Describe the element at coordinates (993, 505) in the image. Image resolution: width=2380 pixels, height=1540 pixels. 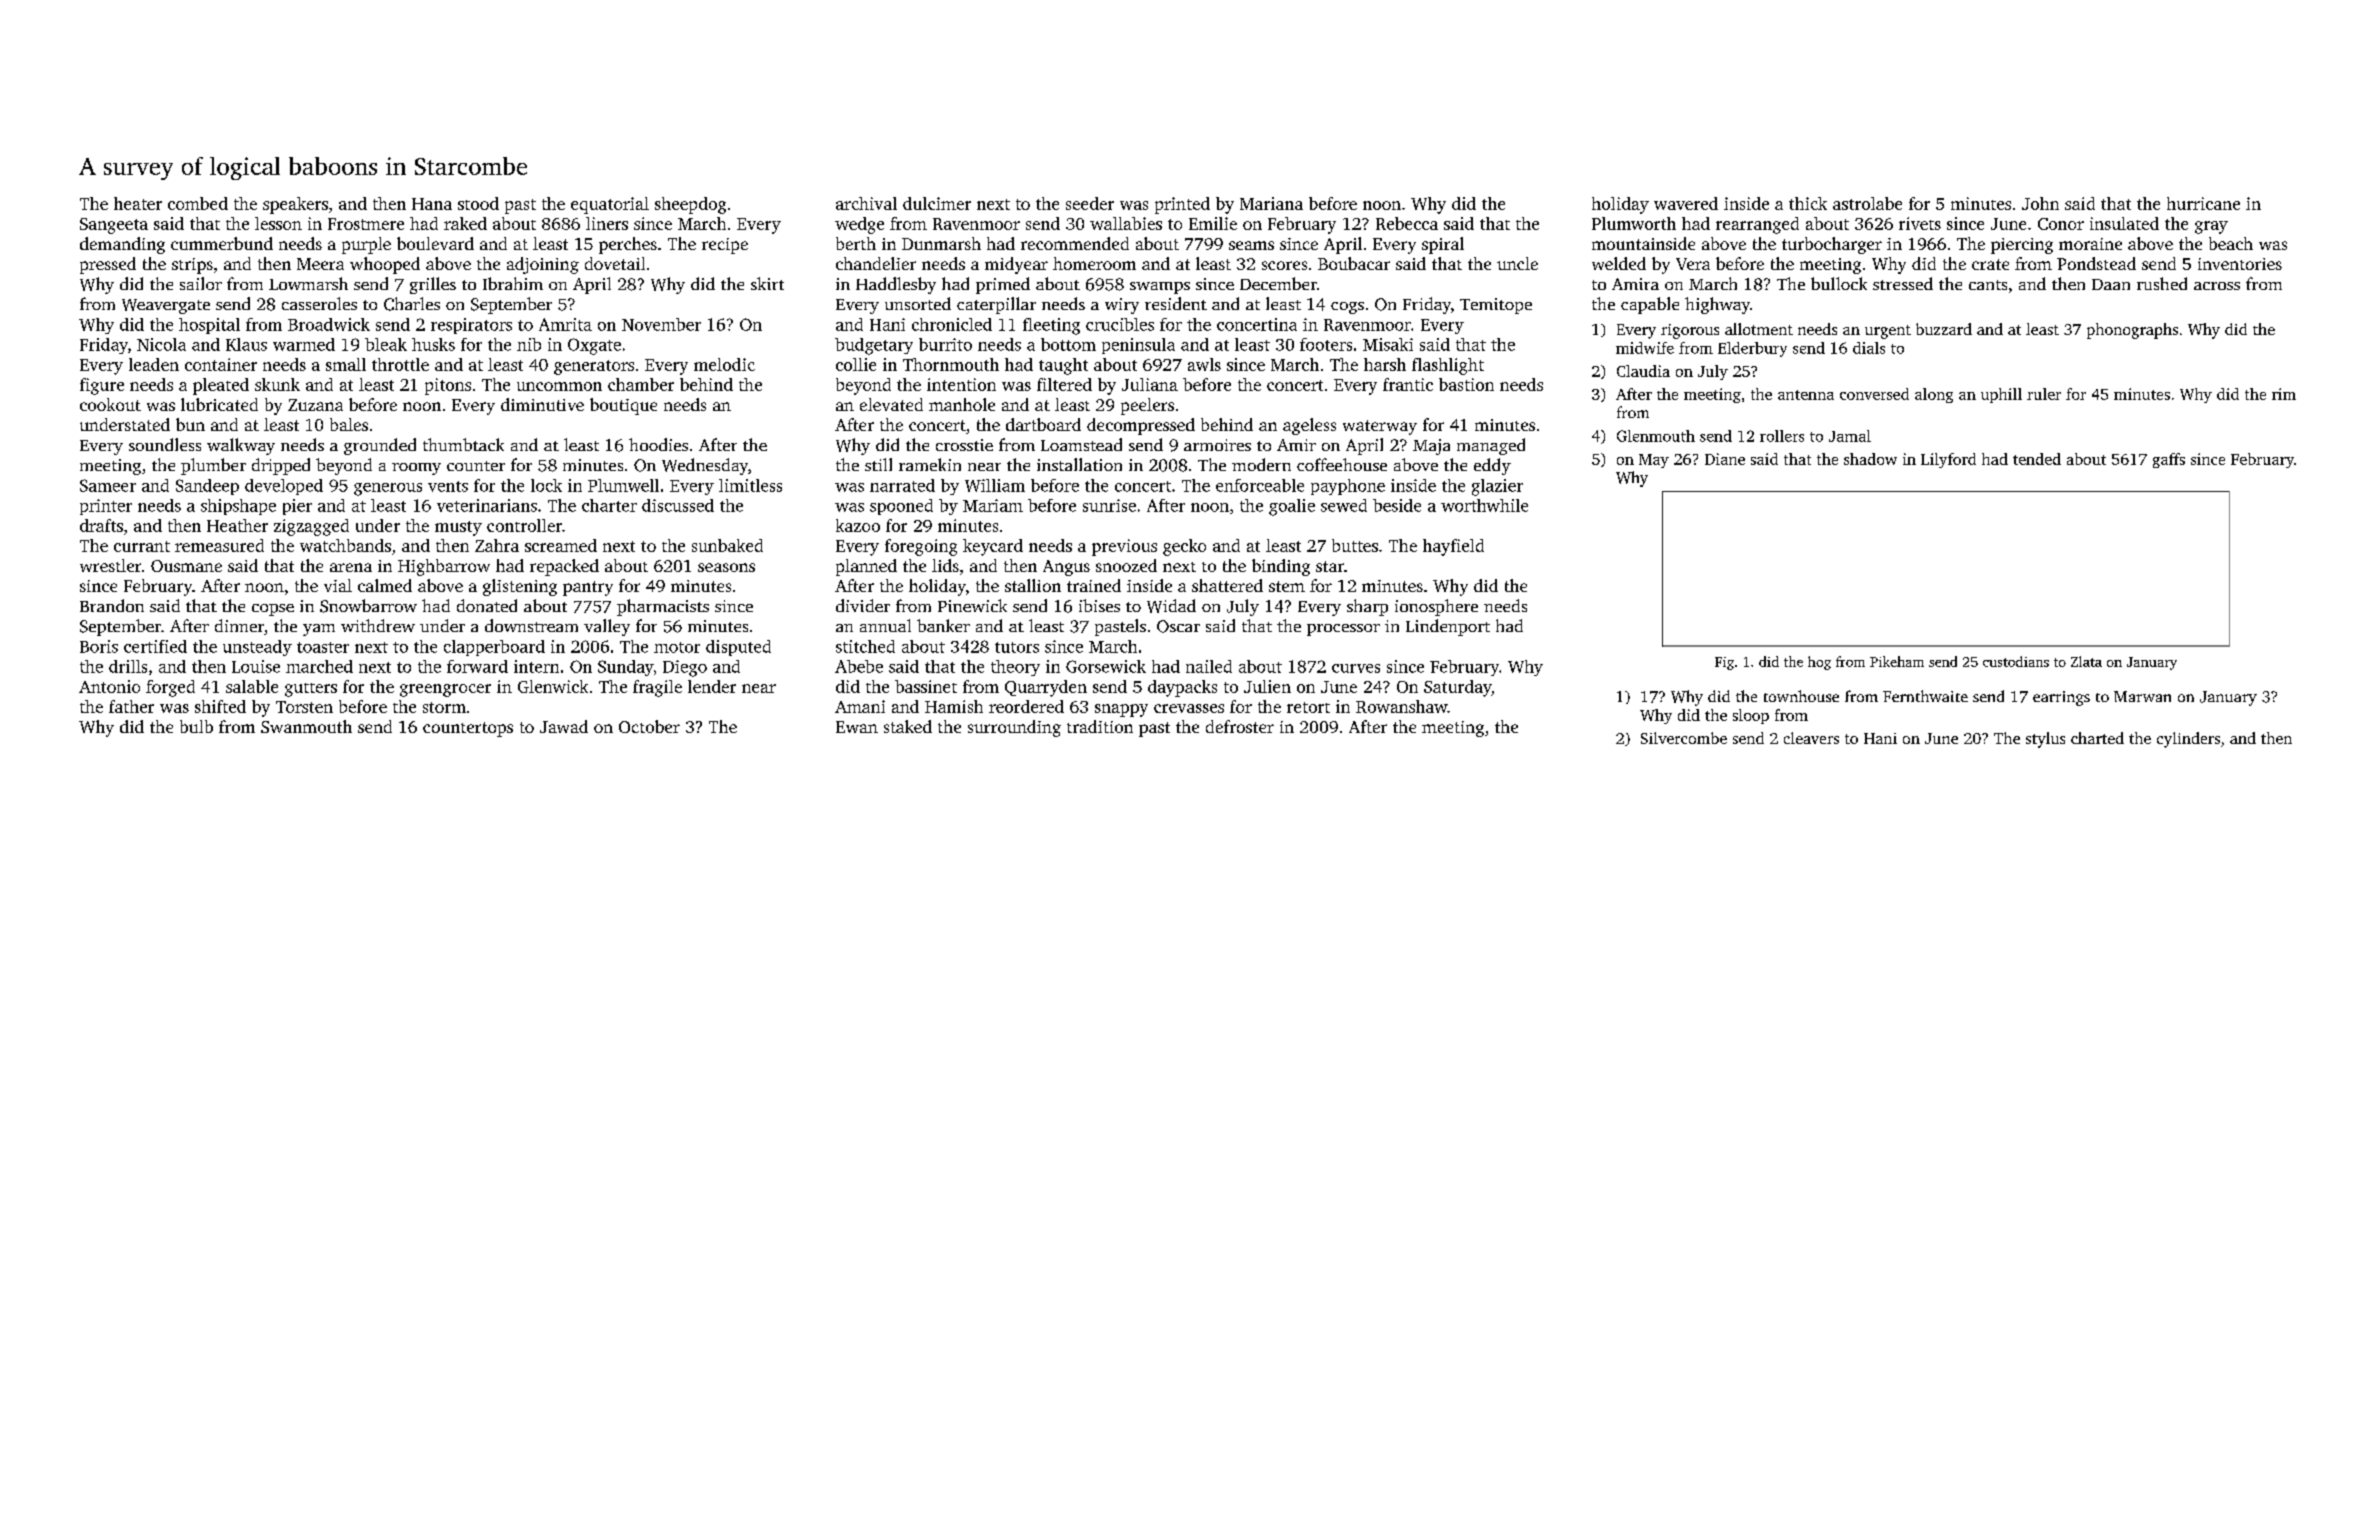
I see `Mariam` at that location.
